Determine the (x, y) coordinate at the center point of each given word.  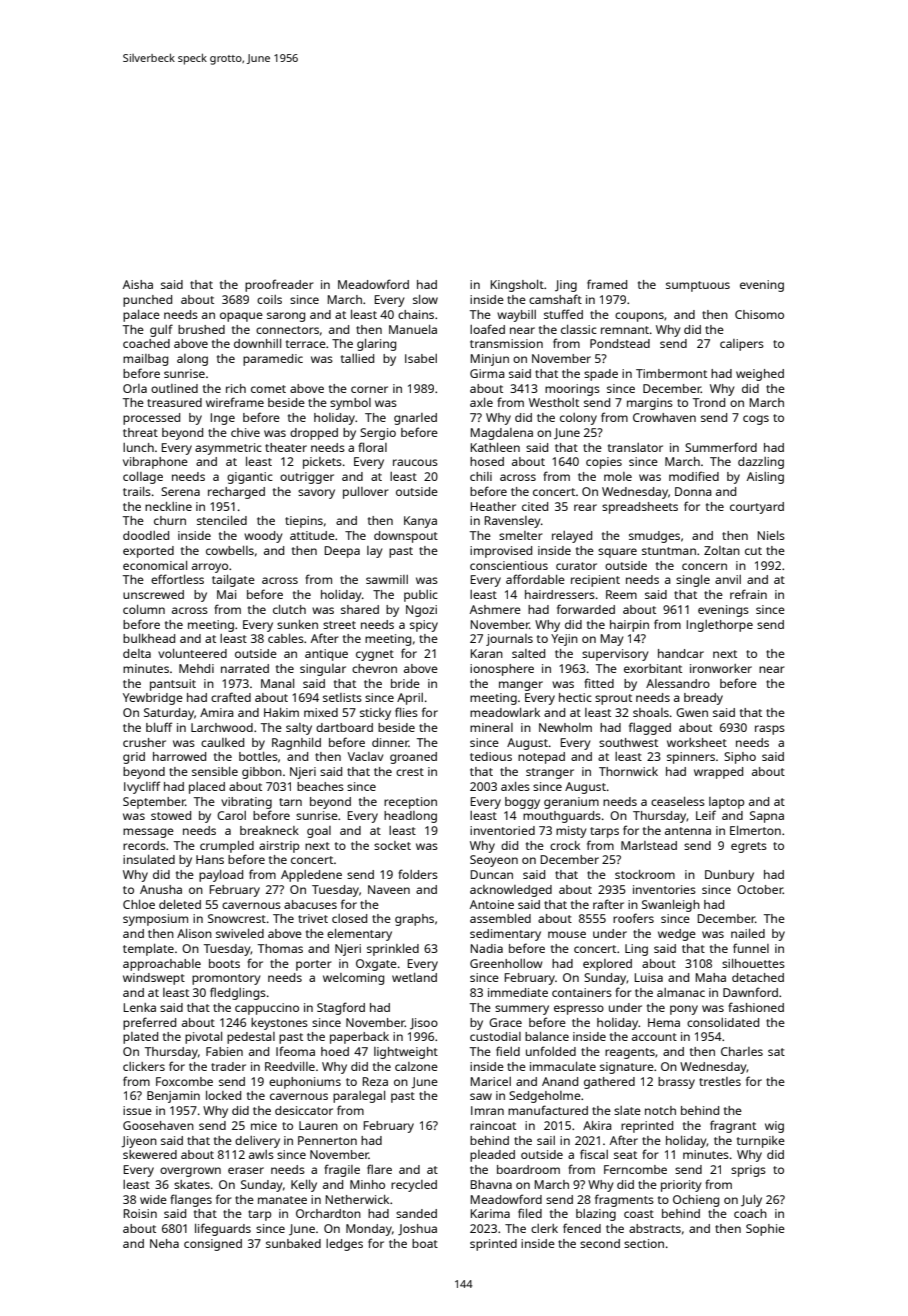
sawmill (387, 579)
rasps (770, 730)
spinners (691, 758)
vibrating (246, 803)
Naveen (389, 889)
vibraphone (155, 463)
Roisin (140, 1213)
